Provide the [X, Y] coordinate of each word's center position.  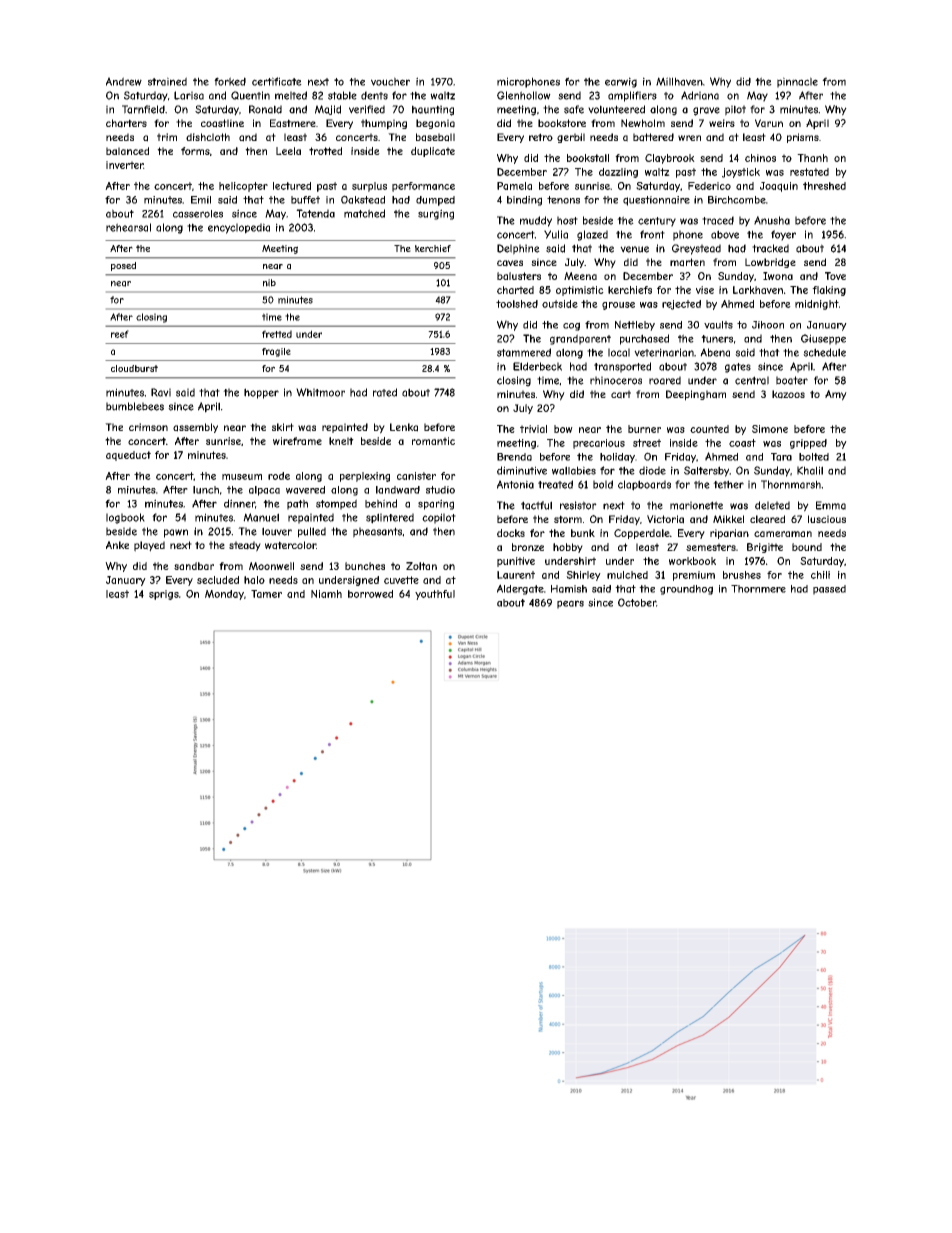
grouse [618, 306]
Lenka [404, 427]
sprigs [164, 595]
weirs [722, 123]
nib [269, 283]
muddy [536, 221]
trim [167, 137]
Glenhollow [524, 95]
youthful [435, 595]
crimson [148, 427]
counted [709, 429]
